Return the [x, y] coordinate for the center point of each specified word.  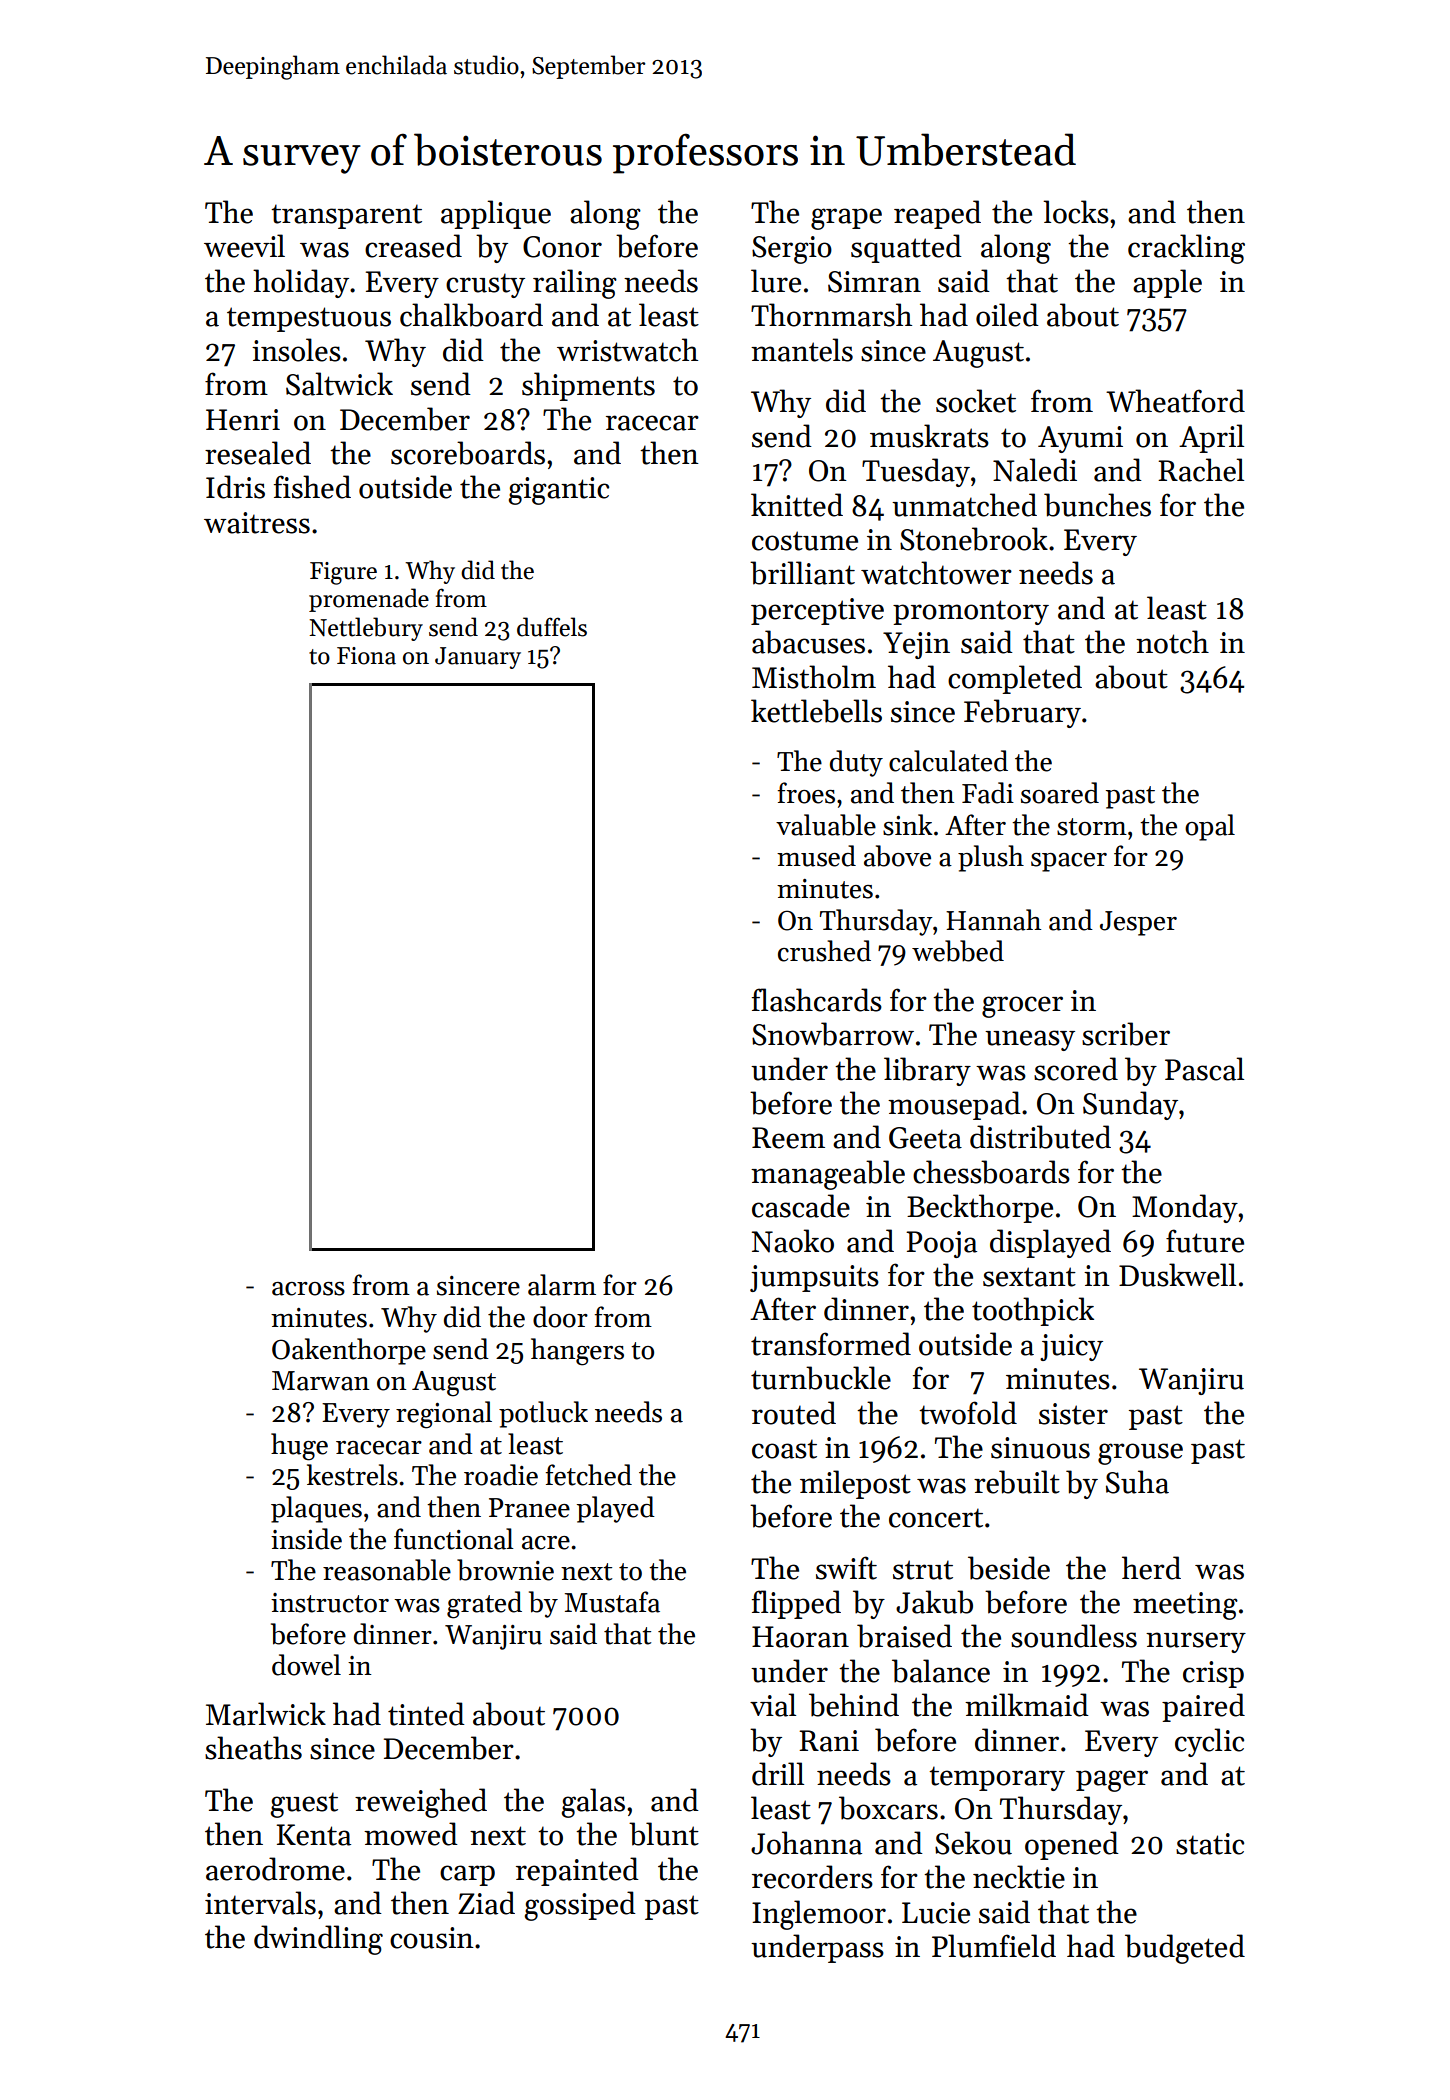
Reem [788, 1138]
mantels [802, 350]
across [308, 1289]
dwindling [318, 1940]
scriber [1126, 1034]
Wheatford [1175, 401]
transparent [346, 216]
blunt [664, 1834]
